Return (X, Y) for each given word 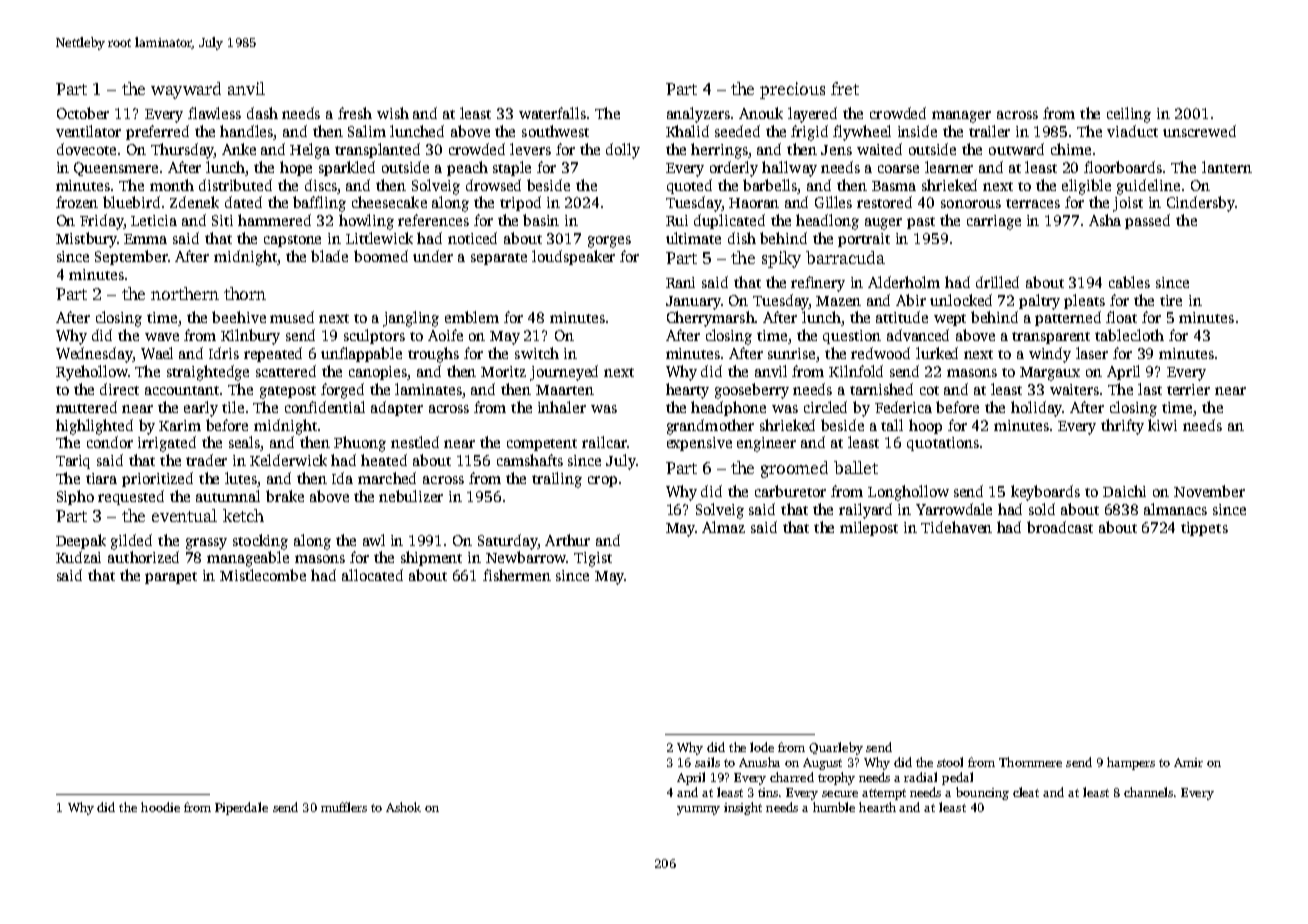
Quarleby (836, 748)
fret (845, 88)
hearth (877, 807)
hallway (789, 169)
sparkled (347, 168)
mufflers (344, 807)
